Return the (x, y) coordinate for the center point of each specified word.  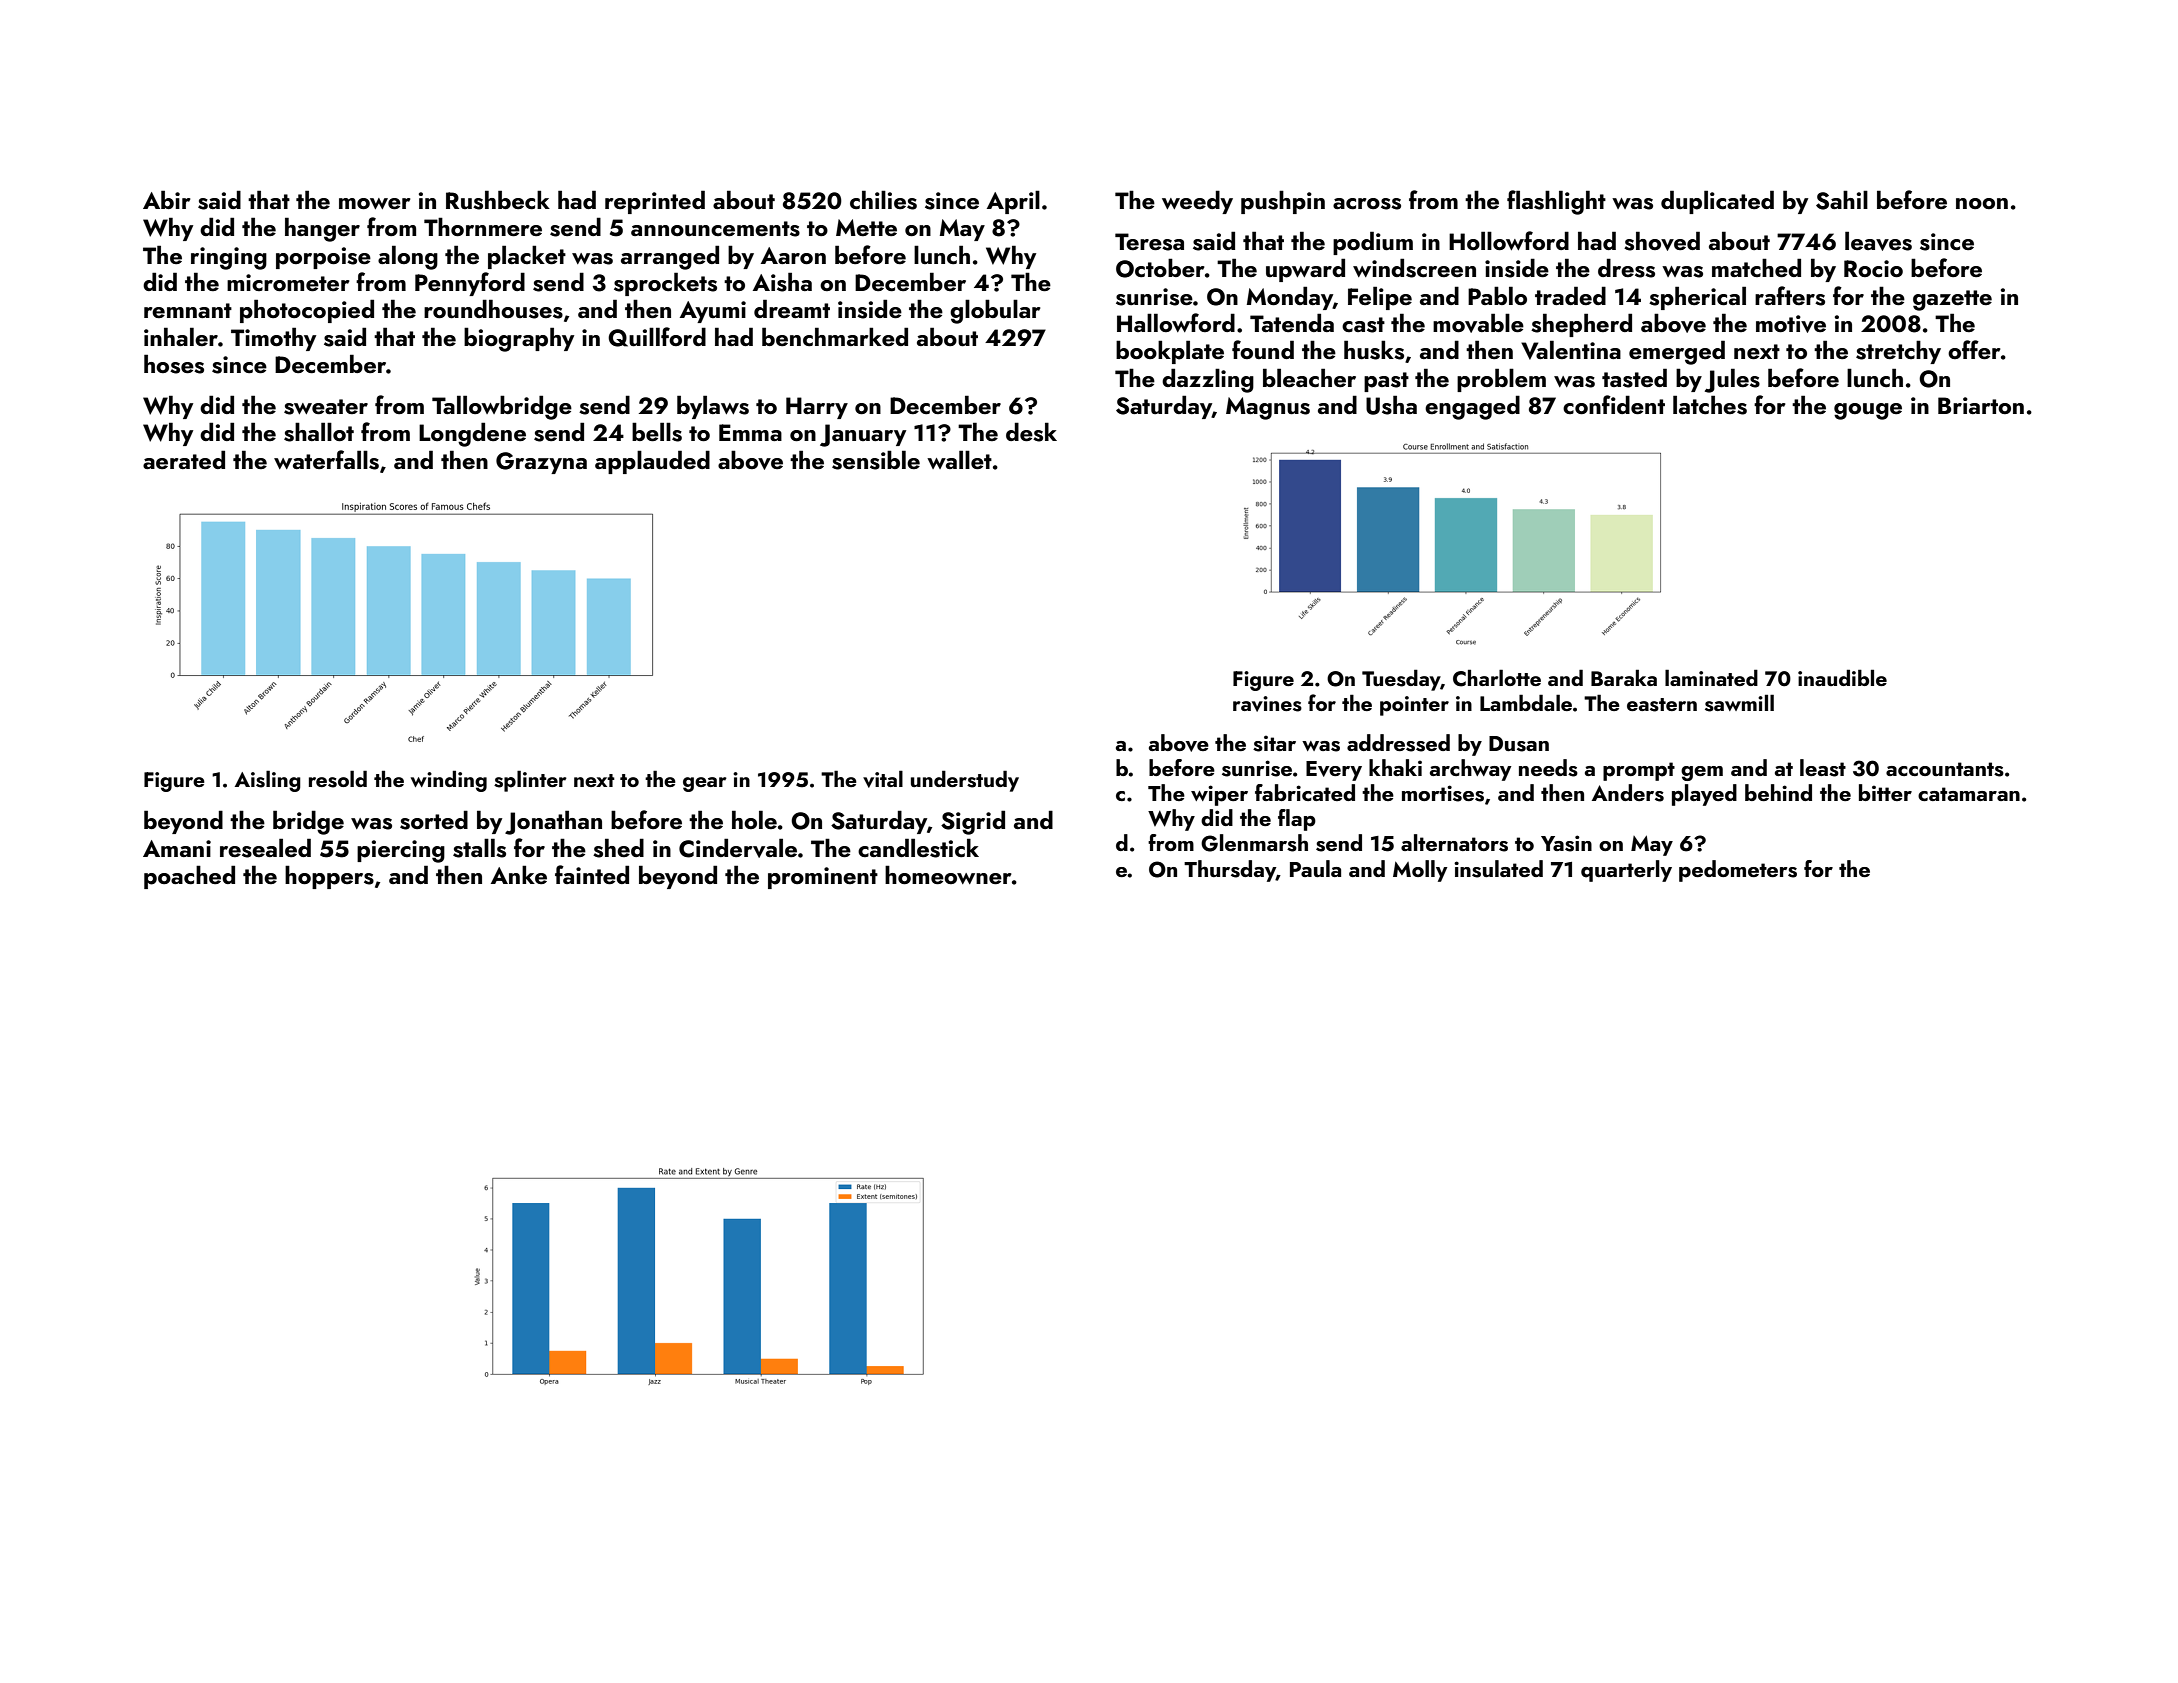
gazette (1952, 300)
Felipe (1380, 298)
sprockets (665, 284)
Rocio (1873, 268)
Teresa (1149, 242)
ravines (1267, 704)
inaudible (1842, 677)
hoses (174, 364)
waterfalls (326, 460)
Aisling (268, 781)
